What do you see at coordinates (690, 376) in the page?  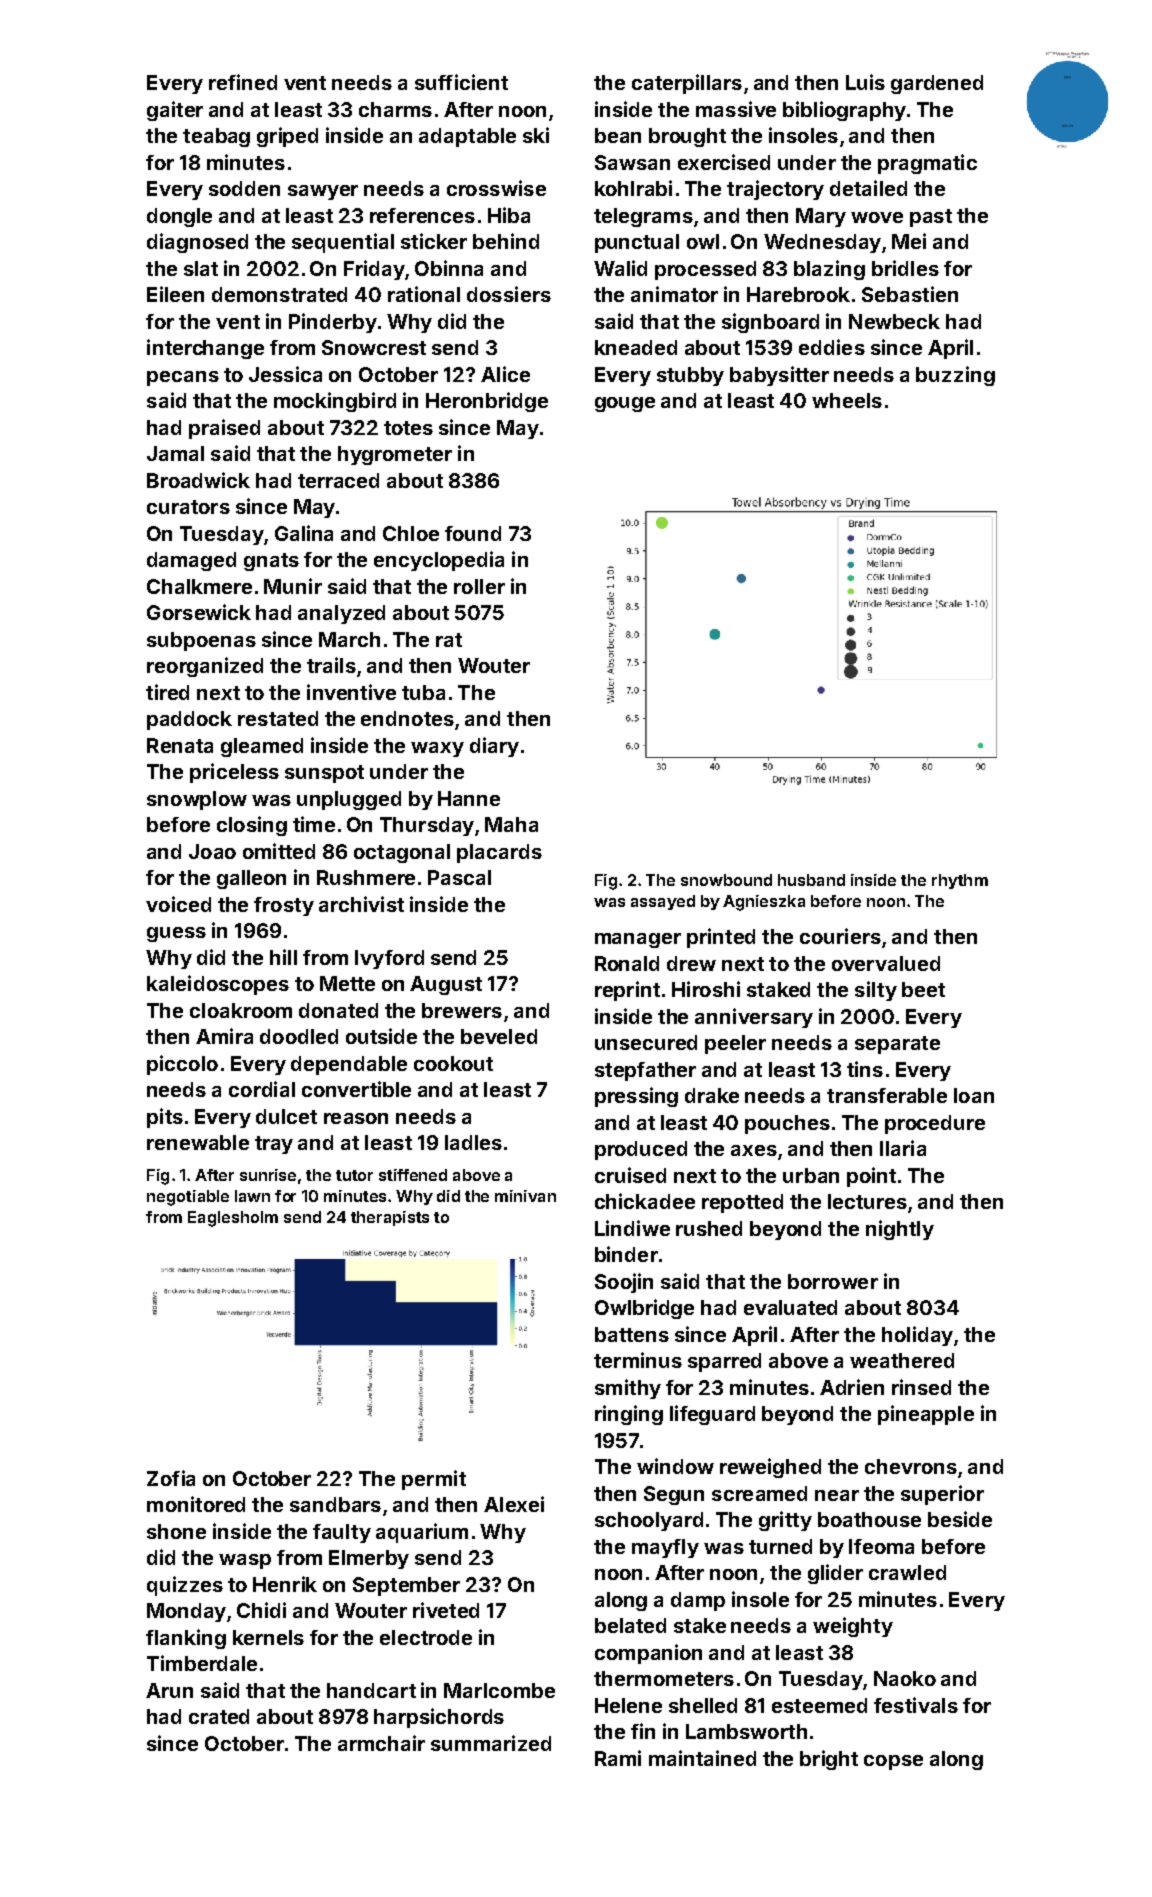 I see `stubby` at bounding box center [690, 376].
